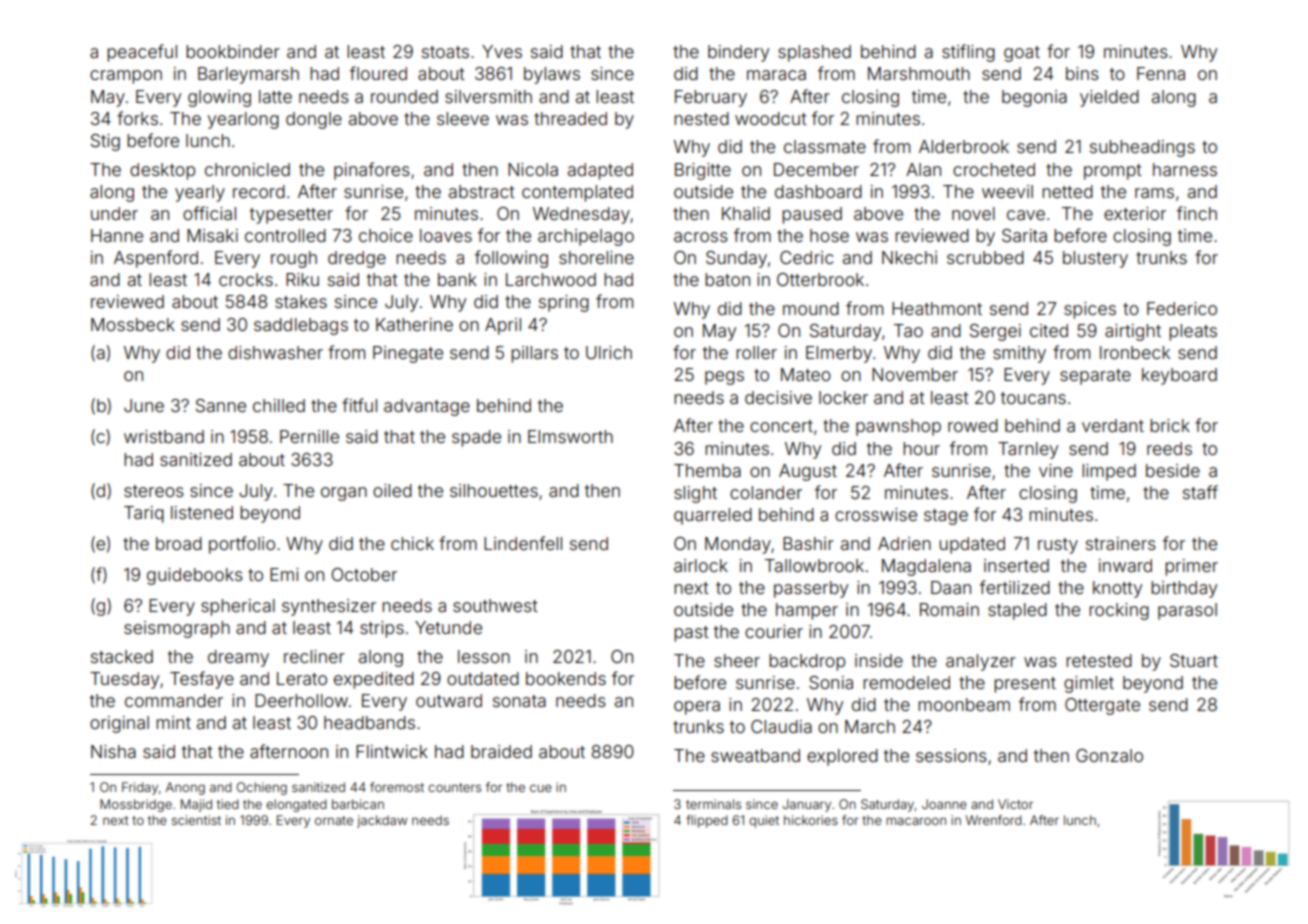 The width and height of the screenshot is (1308, 924). What do you see at coordinates (600, 171) in the screenshot?
I see `adapted` at bounding box center [600, 171].
